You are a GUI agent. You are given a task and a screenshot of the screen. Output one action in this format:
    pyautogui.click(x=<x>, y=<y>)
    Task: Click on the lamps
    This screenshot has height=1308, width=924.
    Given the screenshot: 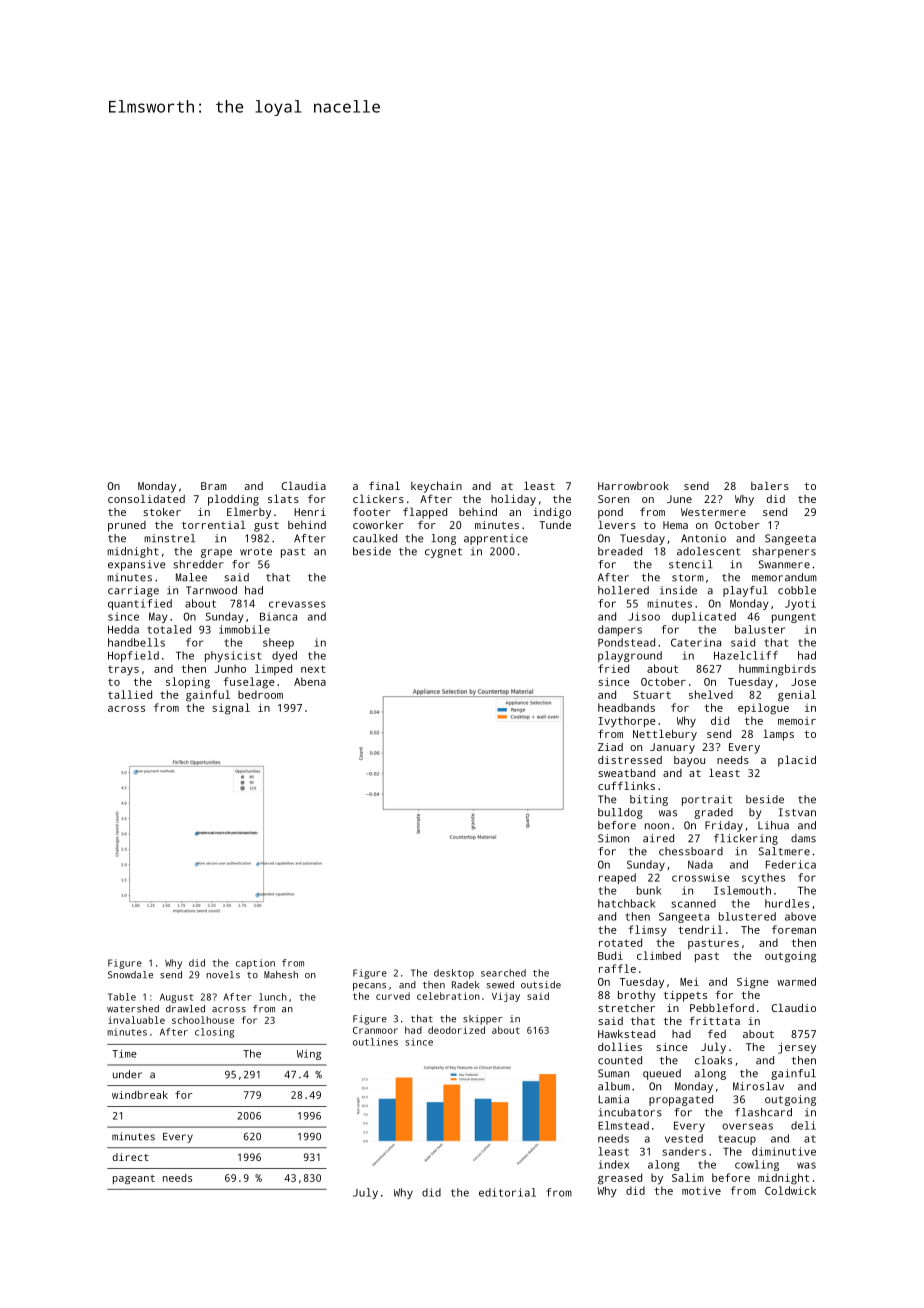 What is the action you would take?
    pyautogui.click(x=778, y=735)
